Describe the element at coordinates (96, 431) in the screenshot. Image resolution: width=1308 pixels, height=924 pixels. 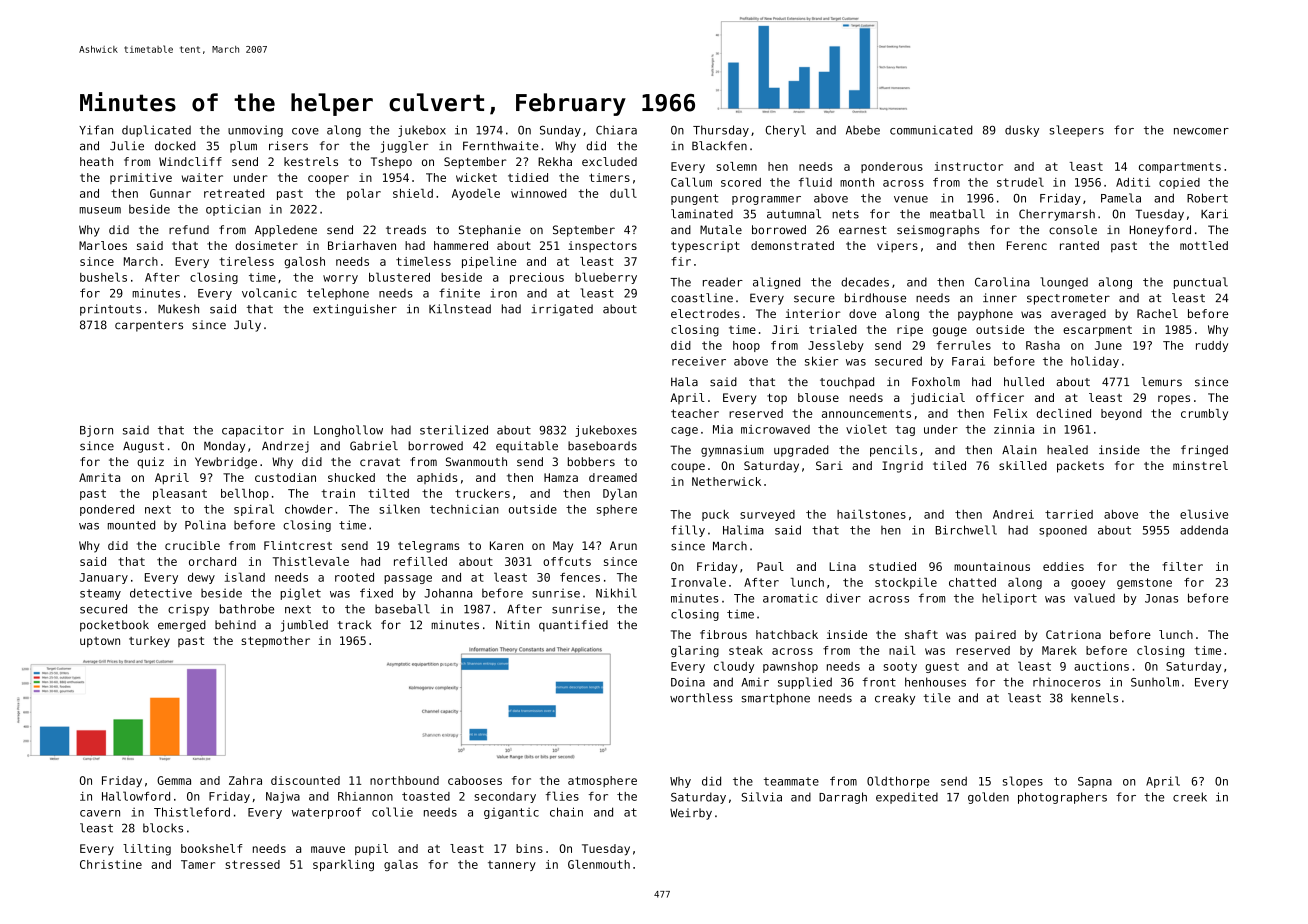
I see `Bjorn` at that location.
